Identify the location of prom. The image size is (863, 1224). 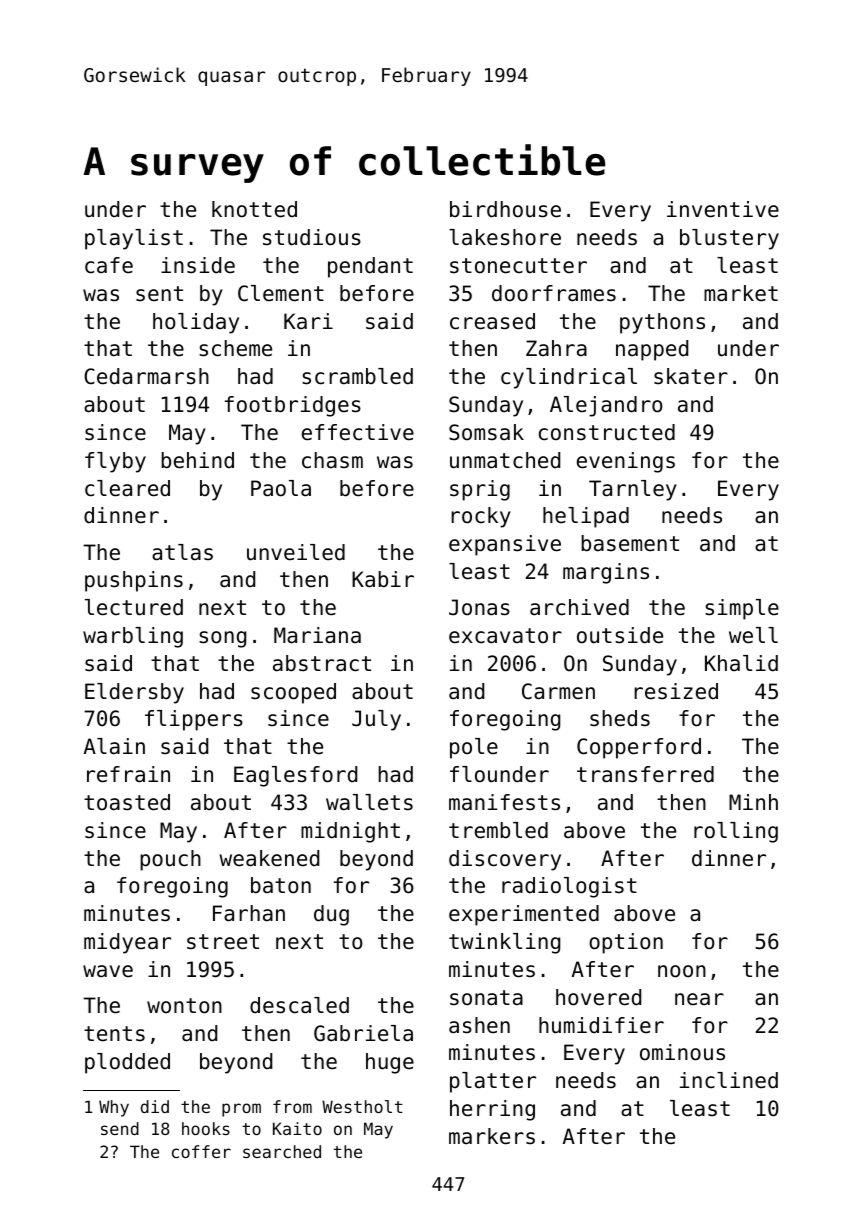
(241, 1110).
